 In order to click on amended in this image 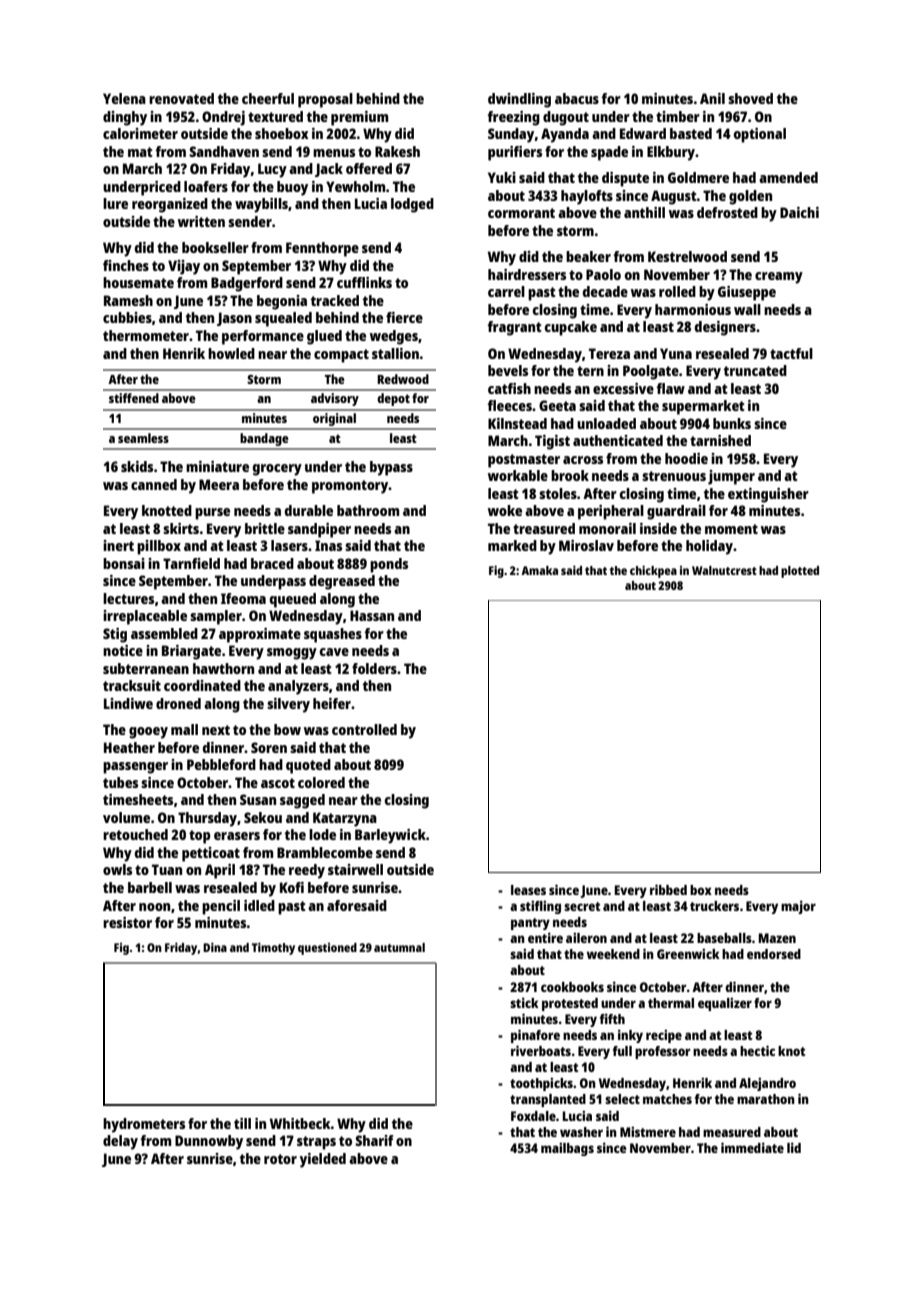, I will do `click(788, 177)`.
